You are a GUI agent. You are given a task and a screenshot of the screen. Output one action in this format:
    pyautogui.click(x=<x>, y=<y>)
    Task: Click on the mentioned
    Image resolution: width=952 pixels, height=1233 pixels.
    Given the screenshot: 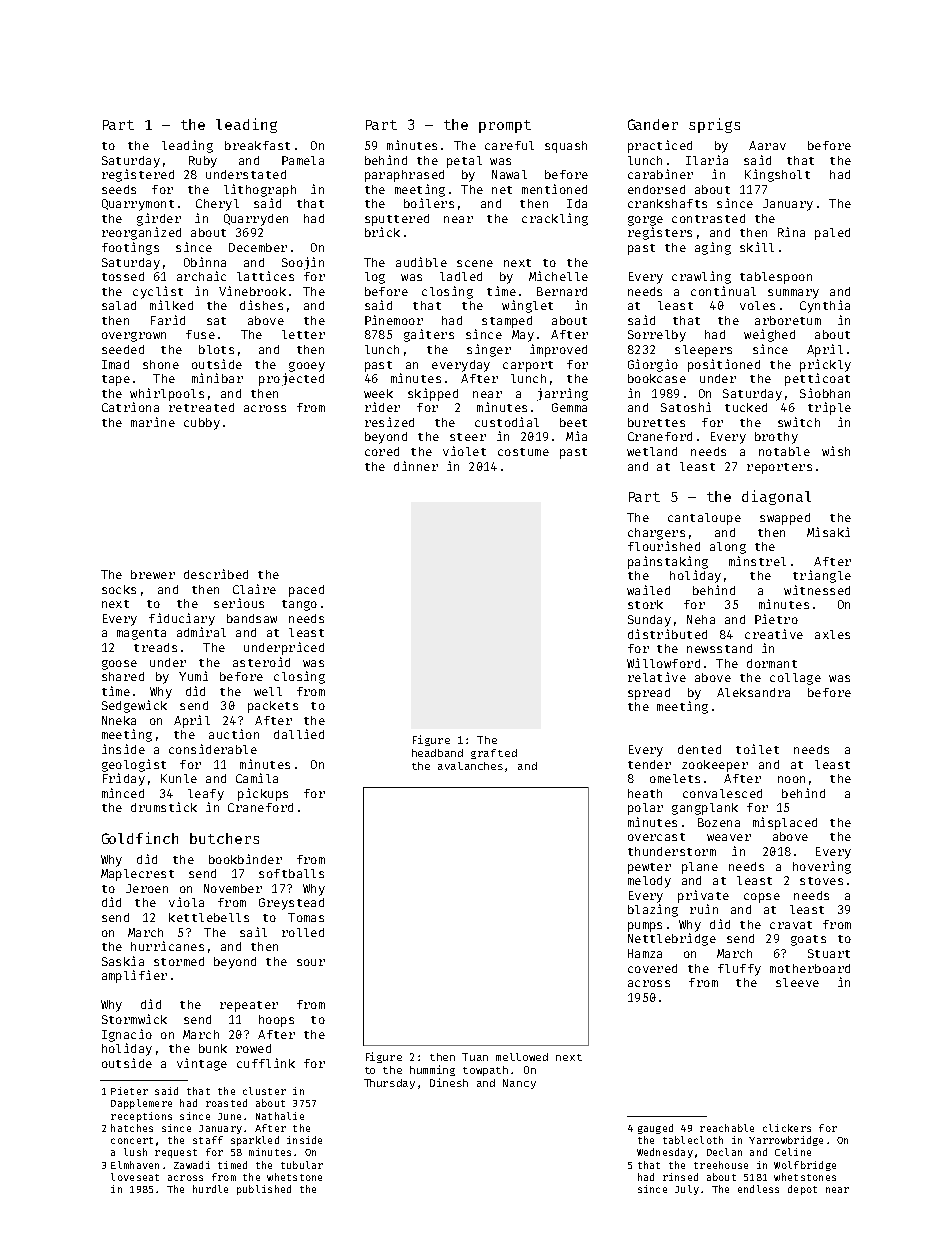 What is the action you would take?
    pyautogui.click(x=554, y=189)
